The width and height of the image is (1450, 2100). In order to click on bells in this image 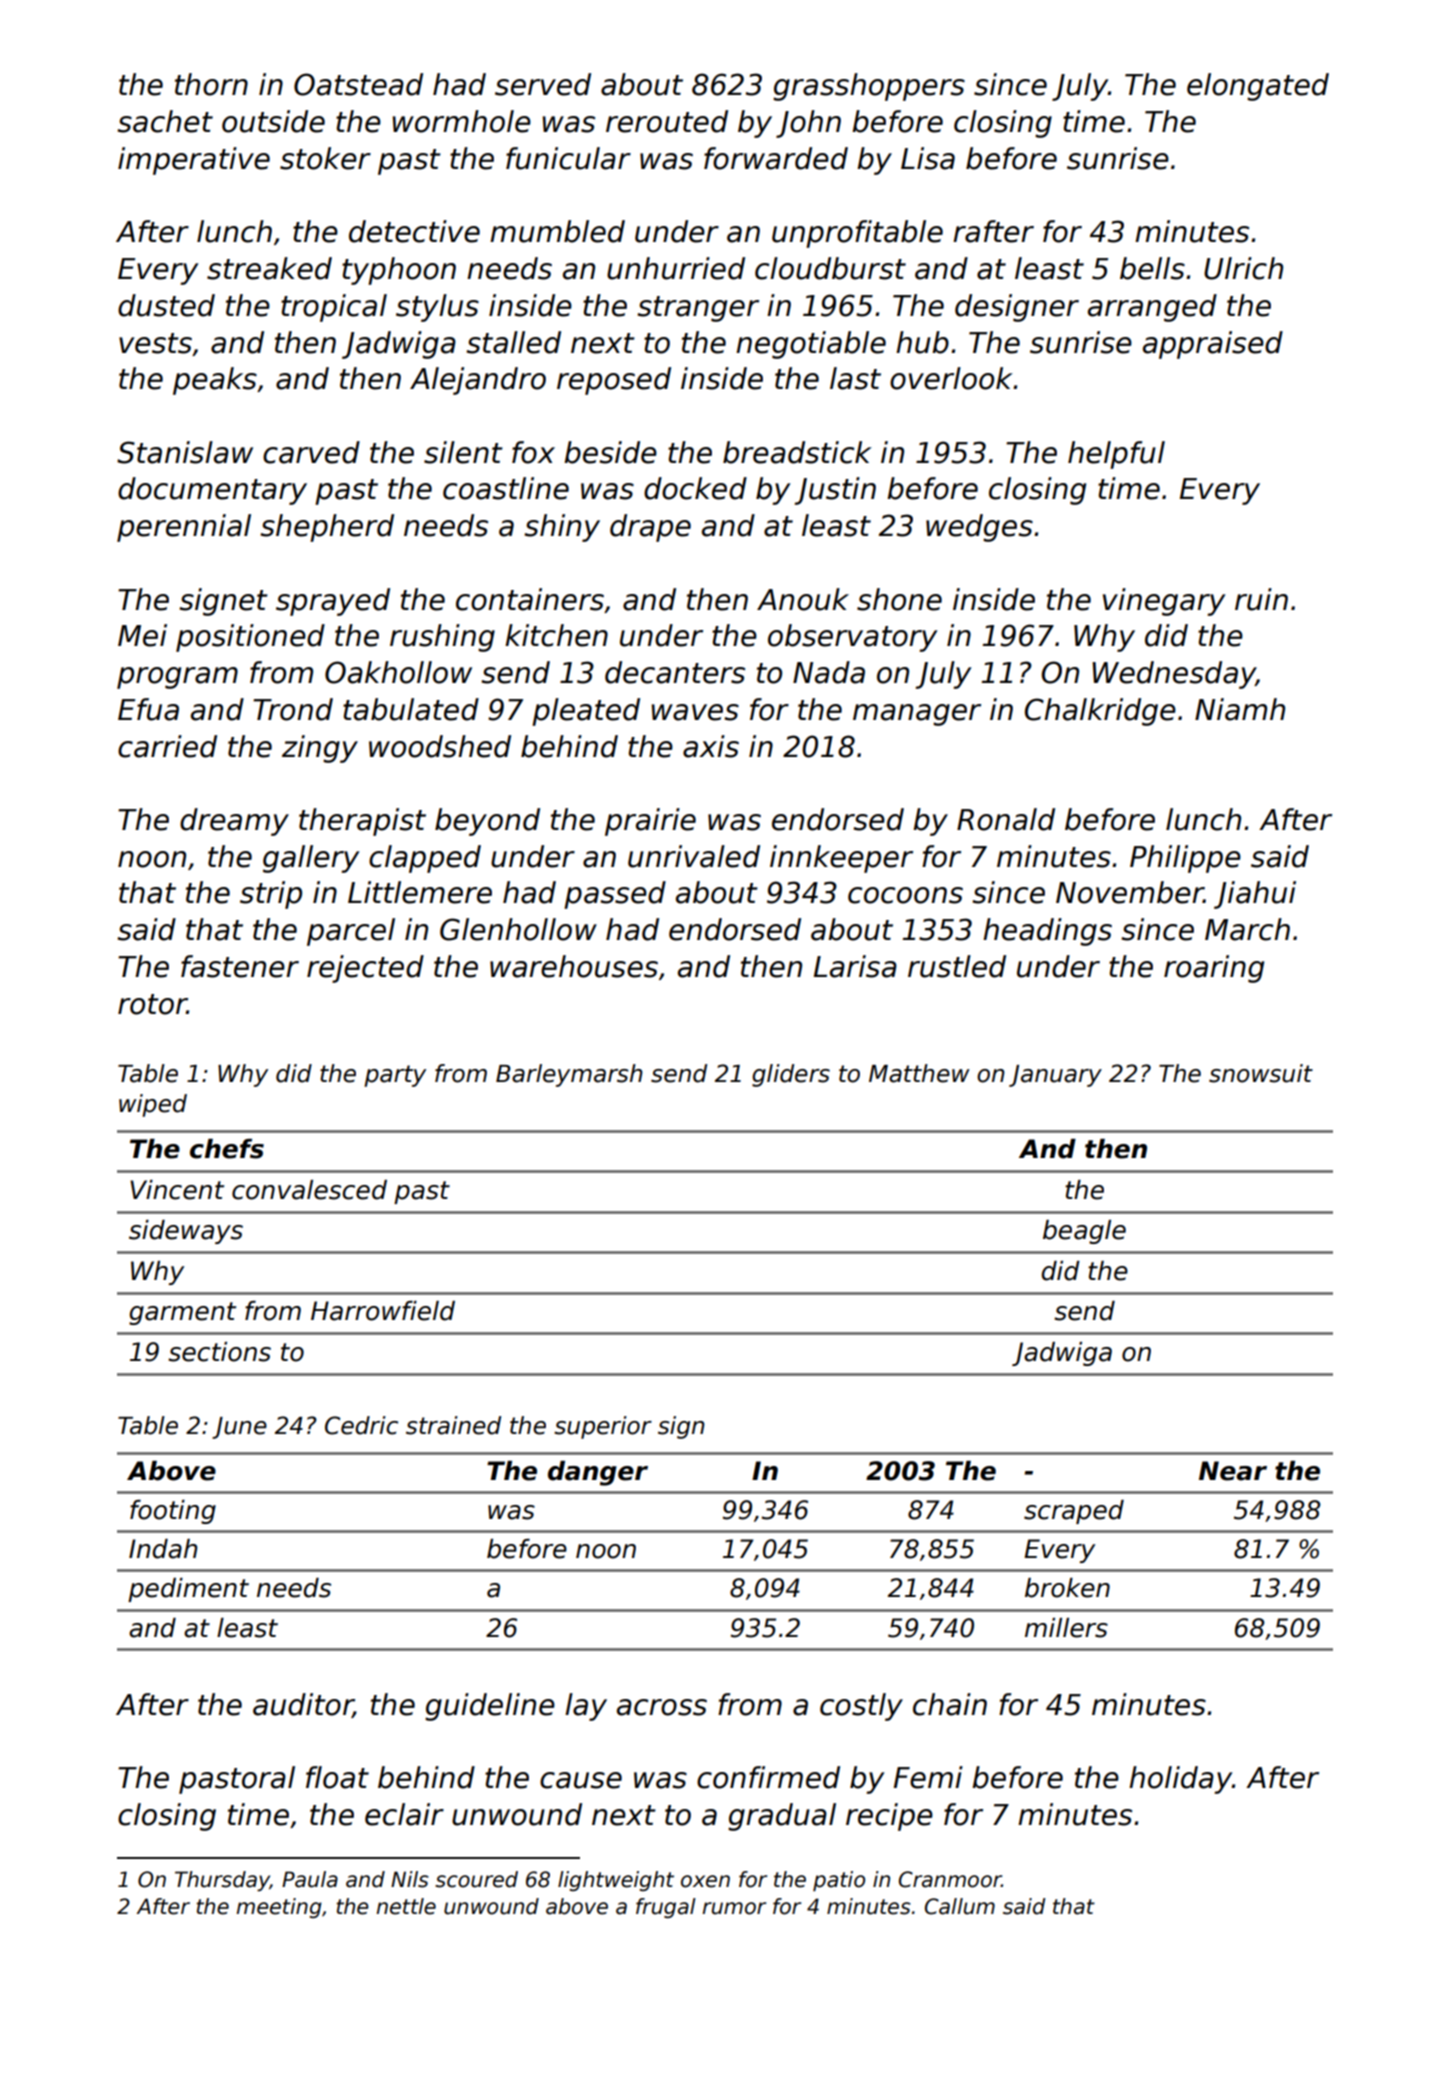, I will do `click(1152, 268)`.
